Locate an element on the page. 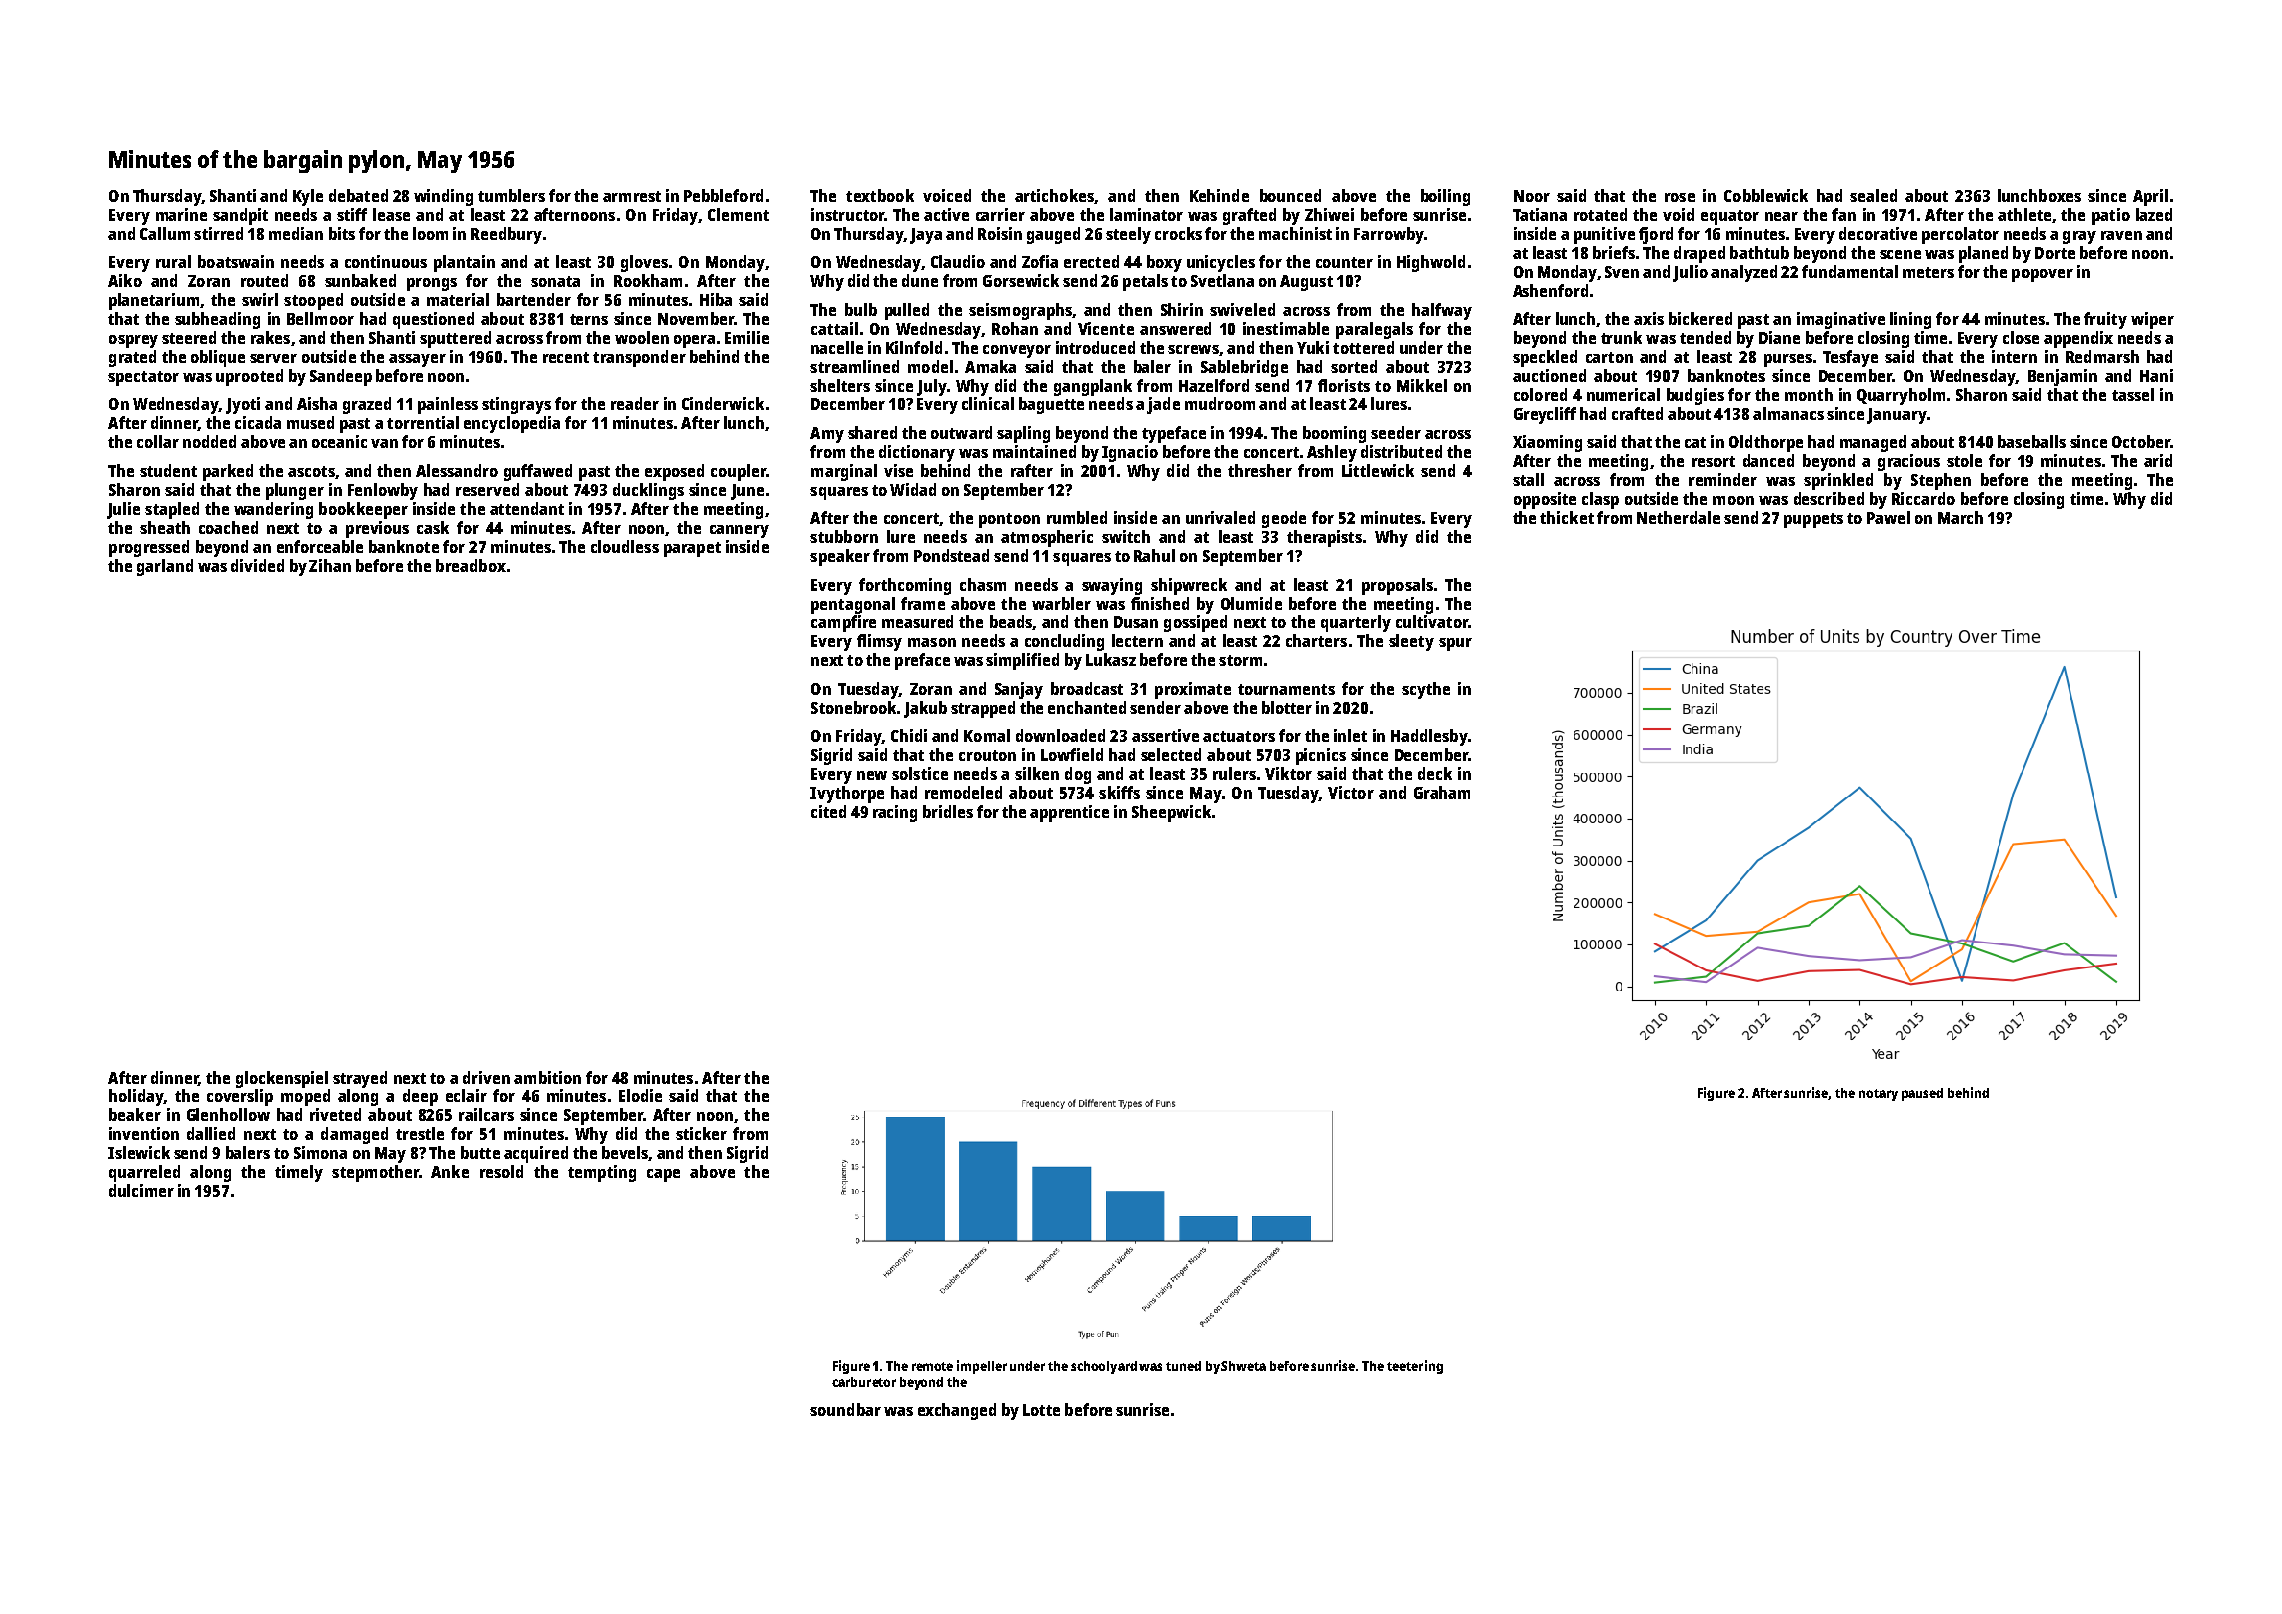 The height and width of the image is (1614, 2282). carburetor is located at coordinates (864, 1382).
